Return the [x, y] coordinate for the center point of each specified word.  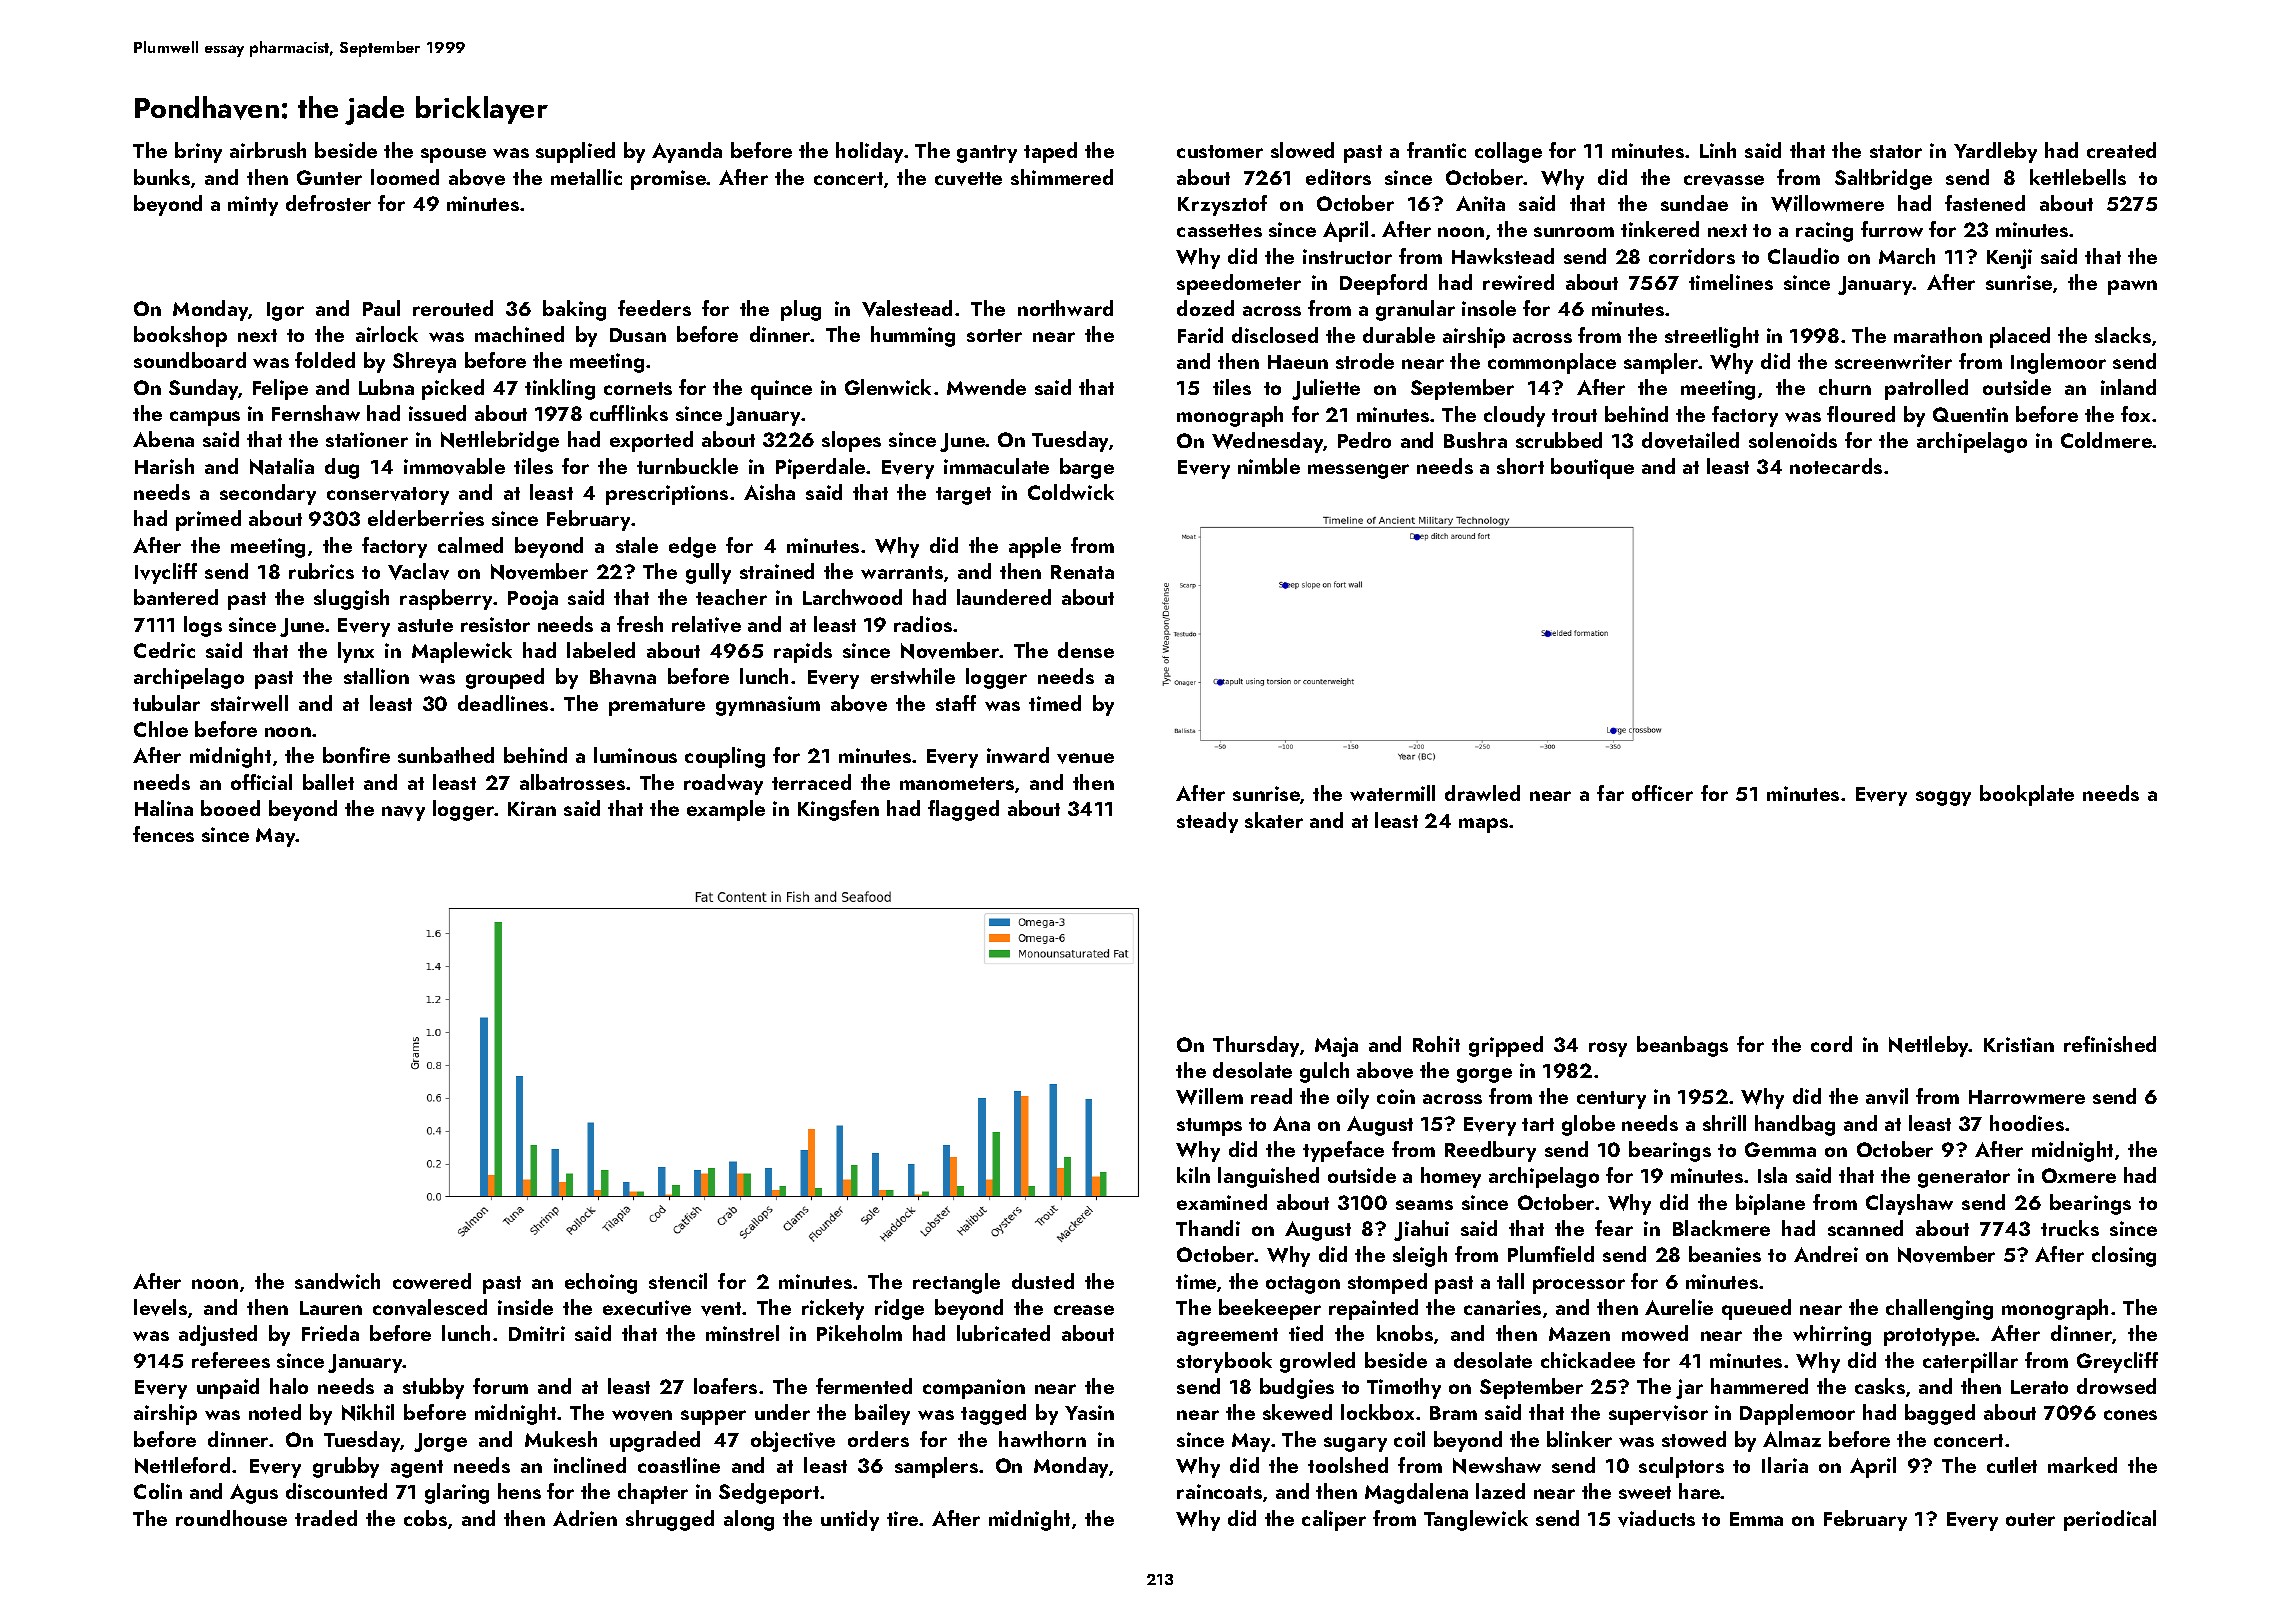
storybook [1224, 1362]
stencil [678, 1281]
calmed [470, 545]
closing [2124, 1256]
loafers [725, 1386]
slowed [1302, 150]
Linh [1718, 150]
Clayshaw [1909, 1204]
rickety [833, 1309]
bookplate [2027, 795]
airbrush [268, 150]
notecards [1836, 466]
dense [1086, 650]
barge [1087, 468]
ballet [328, 782]
